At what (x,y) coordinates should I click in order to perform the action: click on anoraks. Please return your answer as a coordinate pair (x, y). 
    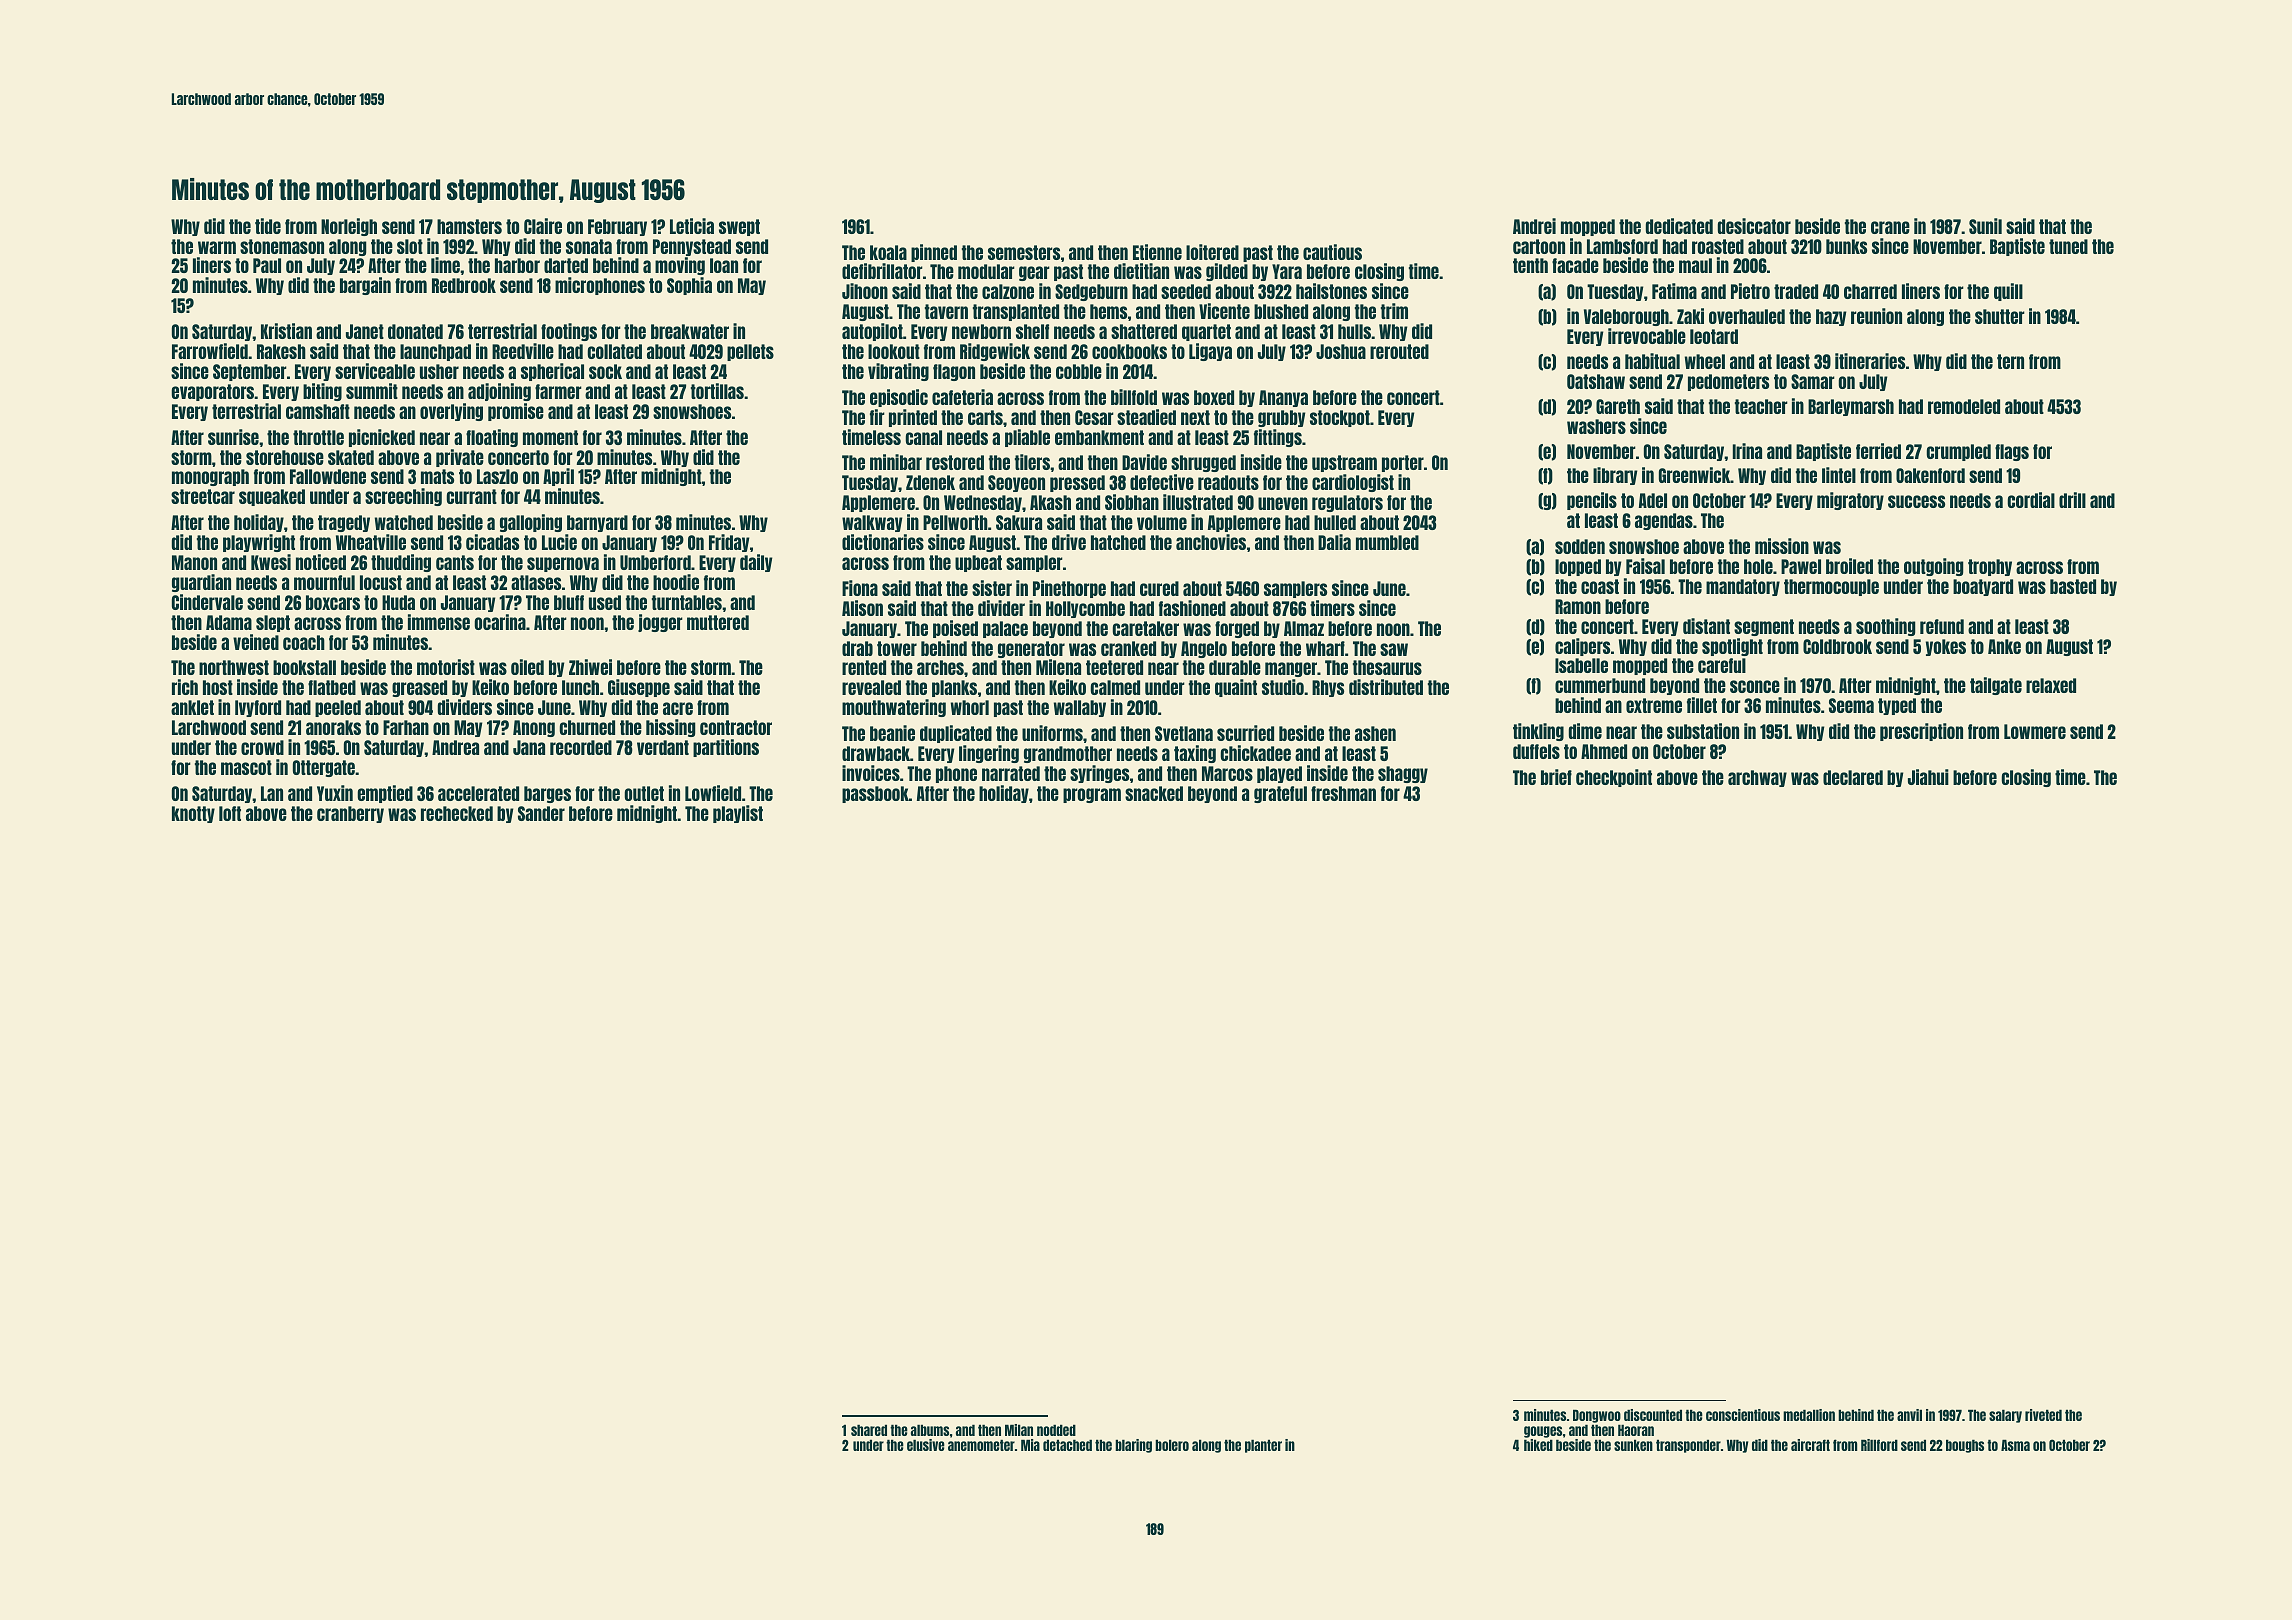
    Looking at the image, I should click on (333, 727).
